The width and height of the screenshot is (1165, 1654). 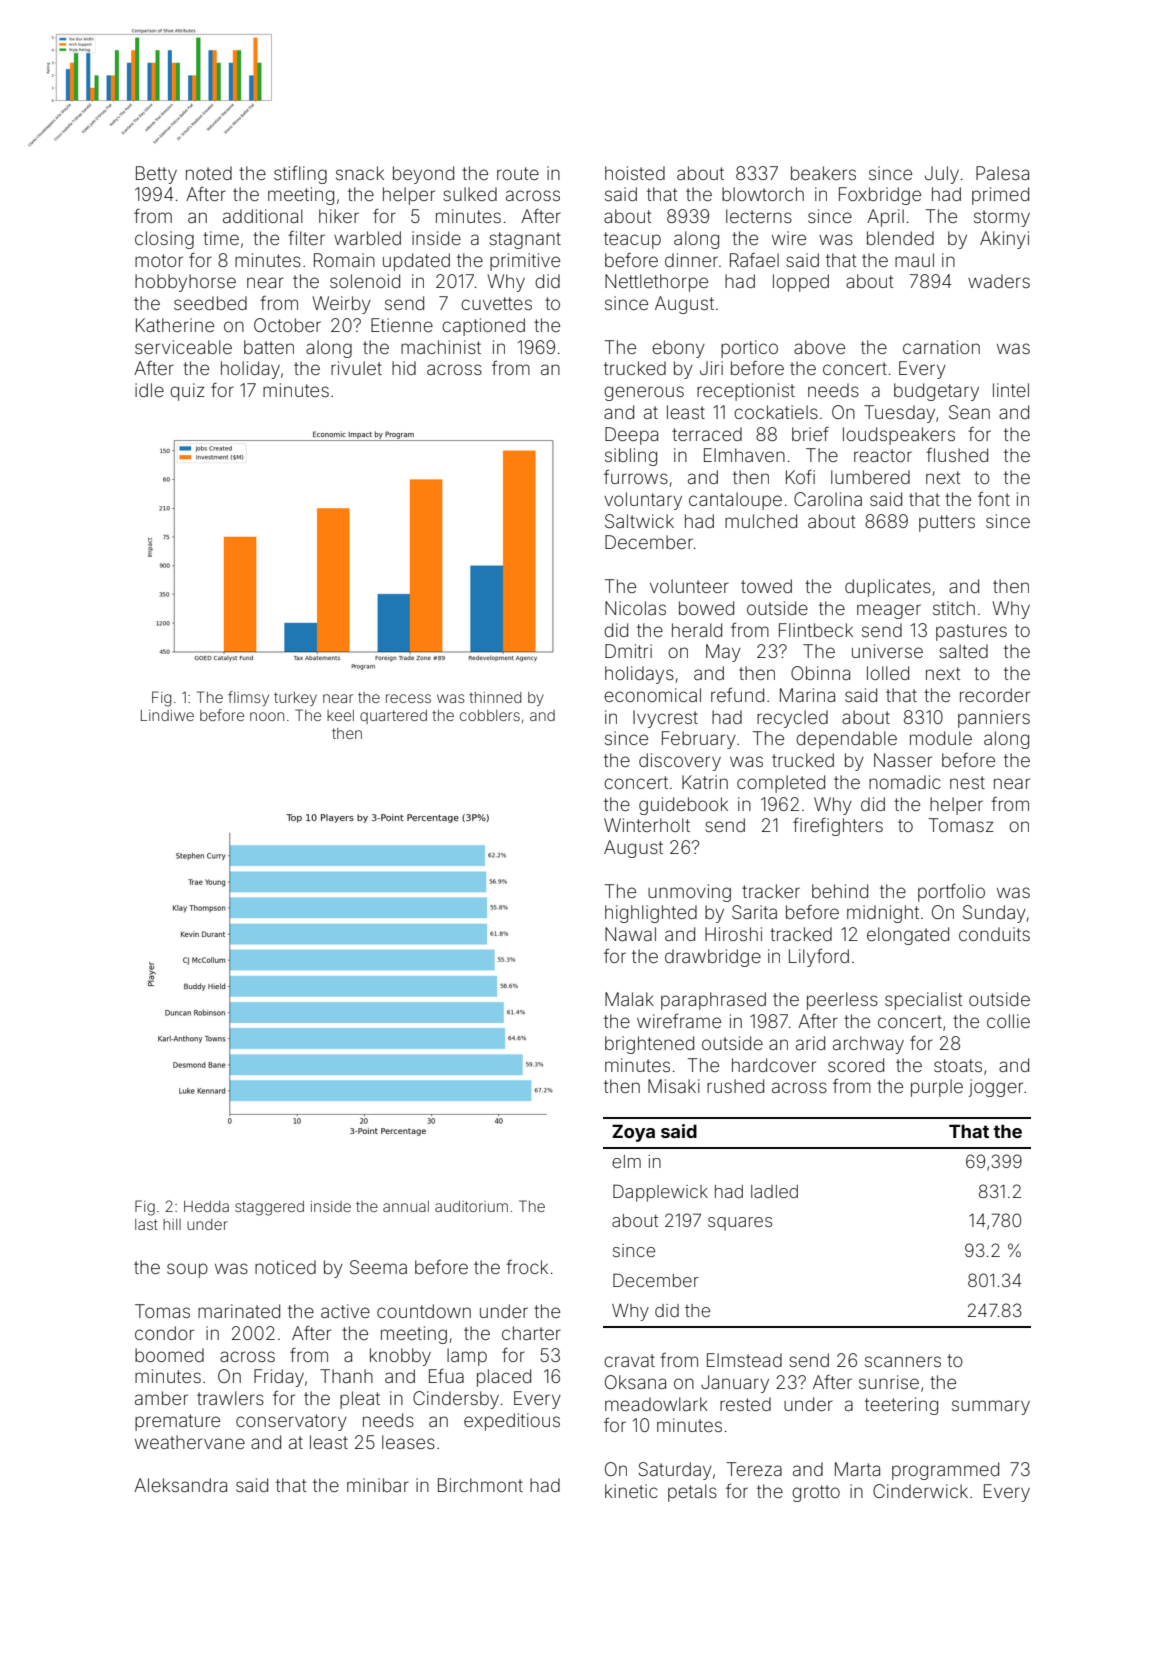 What do you see at coordinates (644, 393) in the screenshot?
I see `generous` at bounding box center [644, 393].
